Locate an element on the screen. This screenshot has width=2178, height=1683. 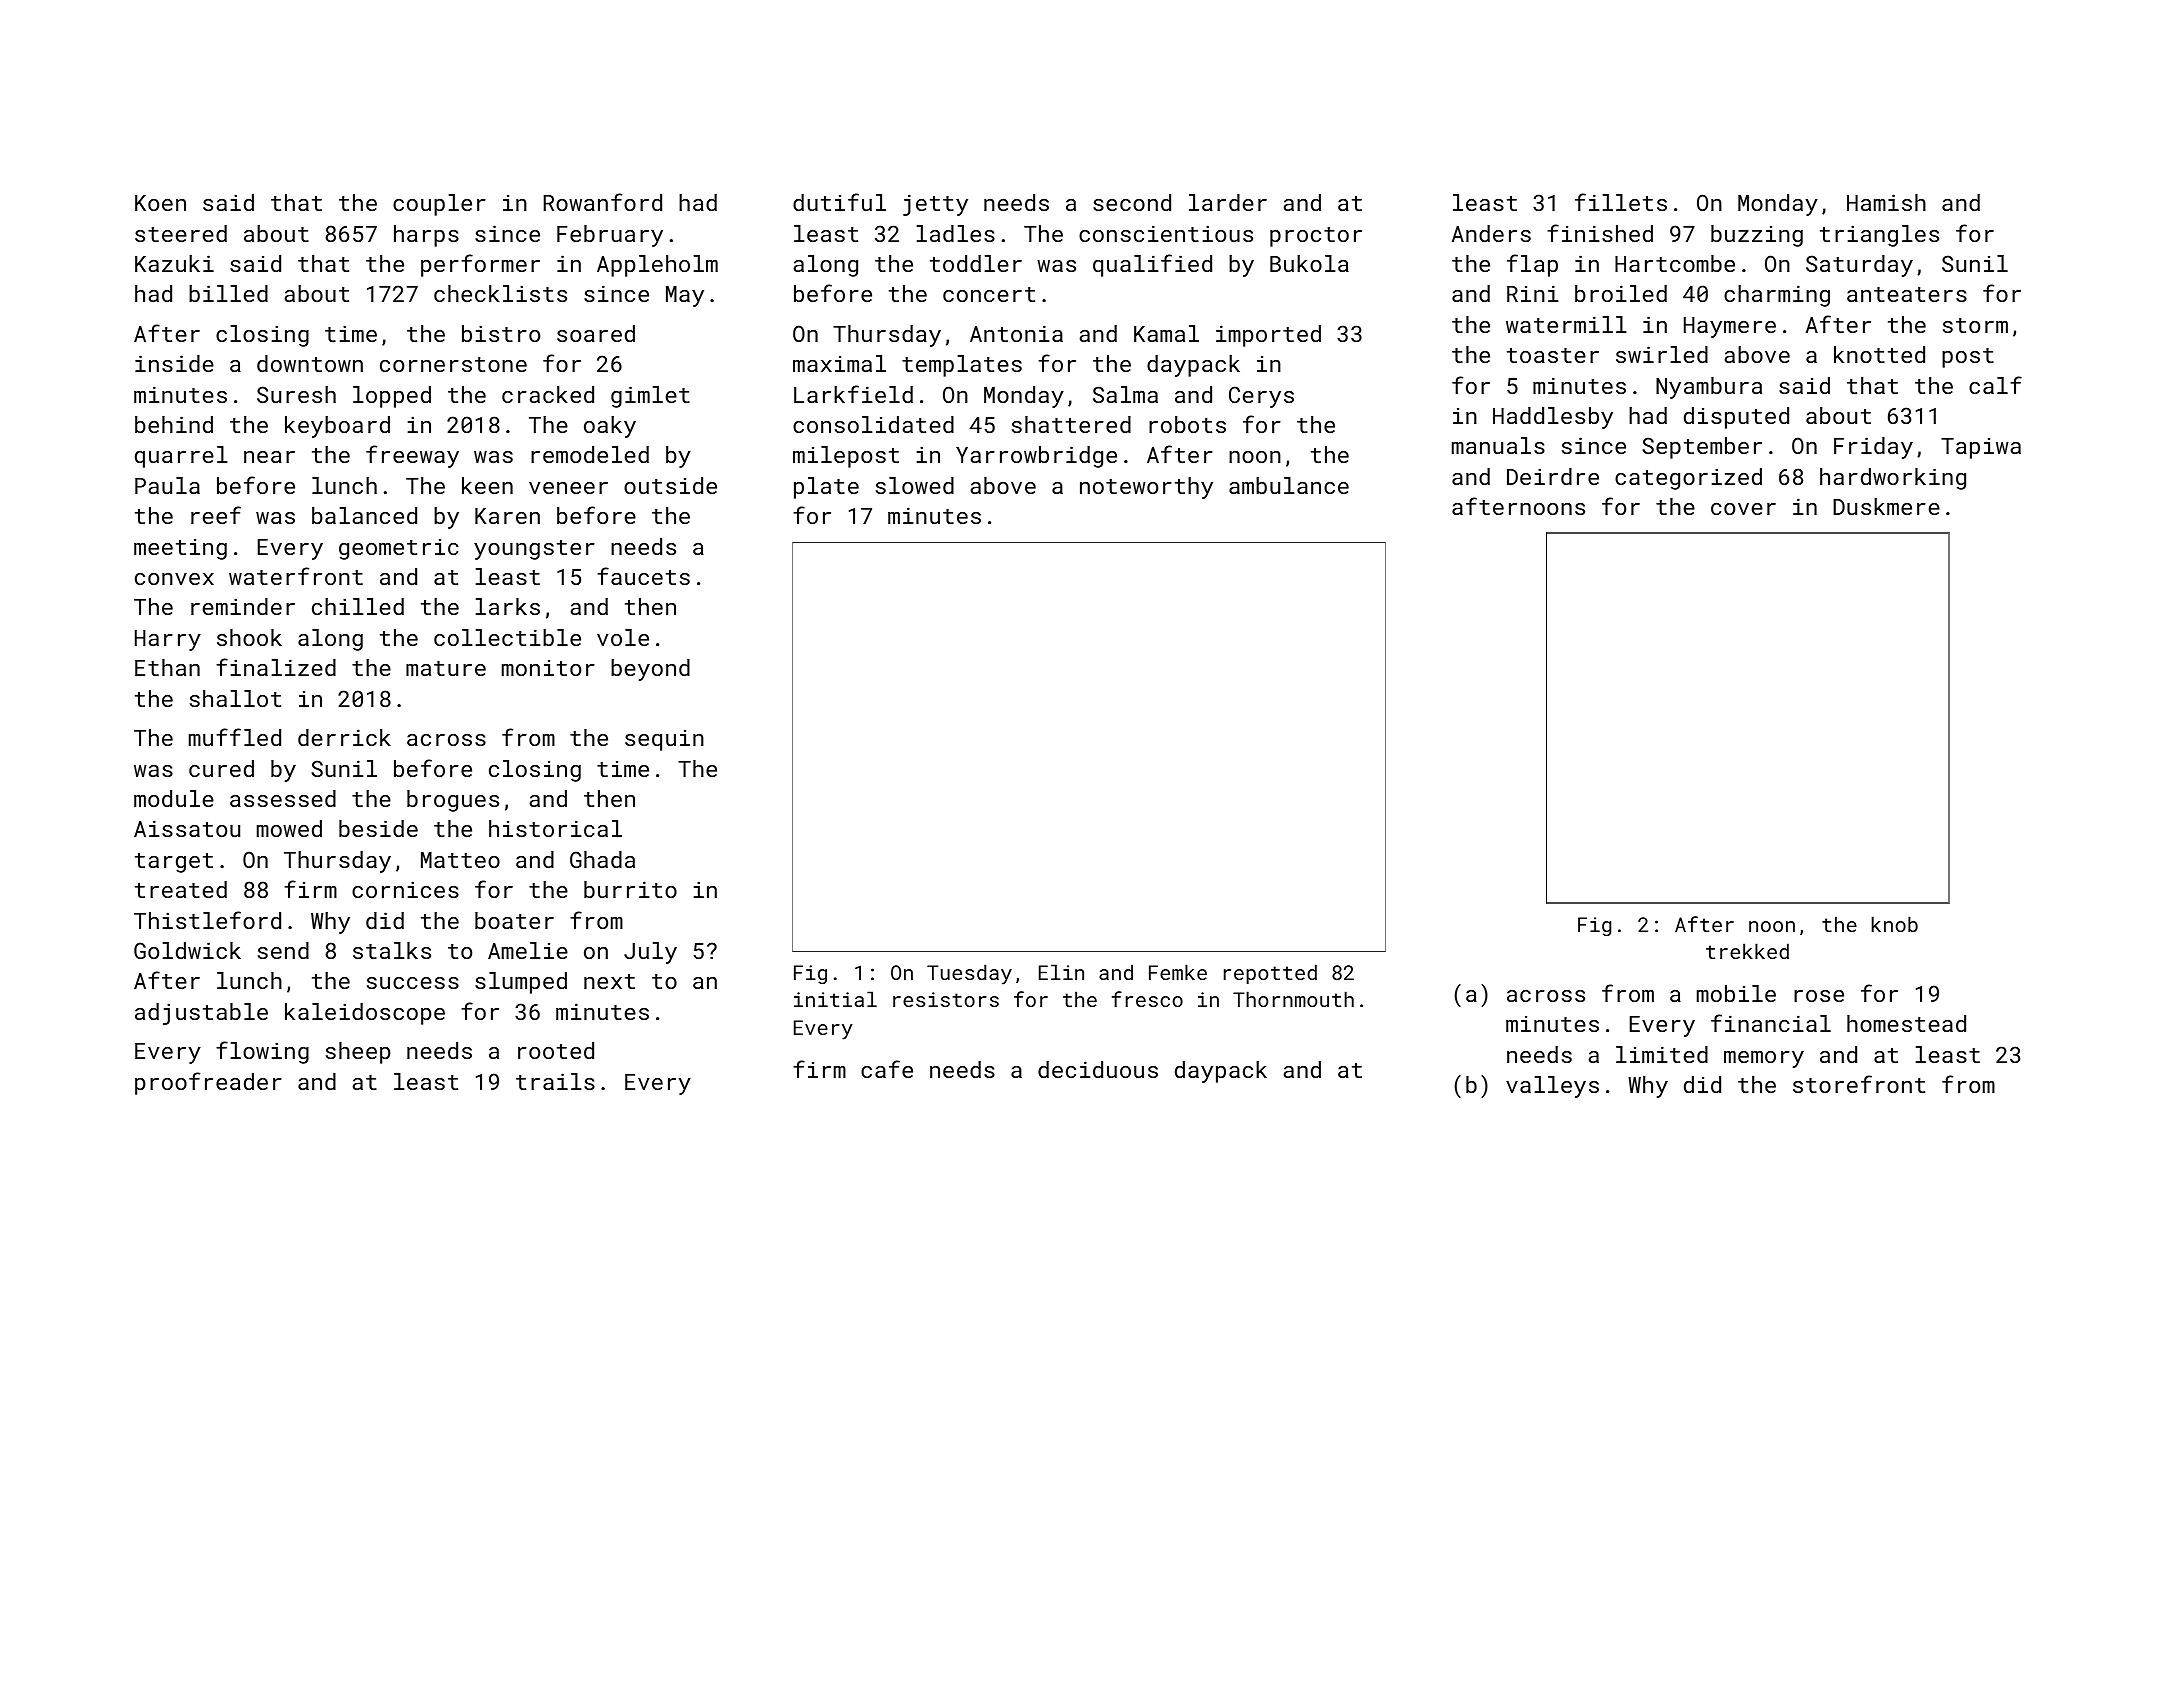
deciduous is located at coordinates (1098, 1069).
